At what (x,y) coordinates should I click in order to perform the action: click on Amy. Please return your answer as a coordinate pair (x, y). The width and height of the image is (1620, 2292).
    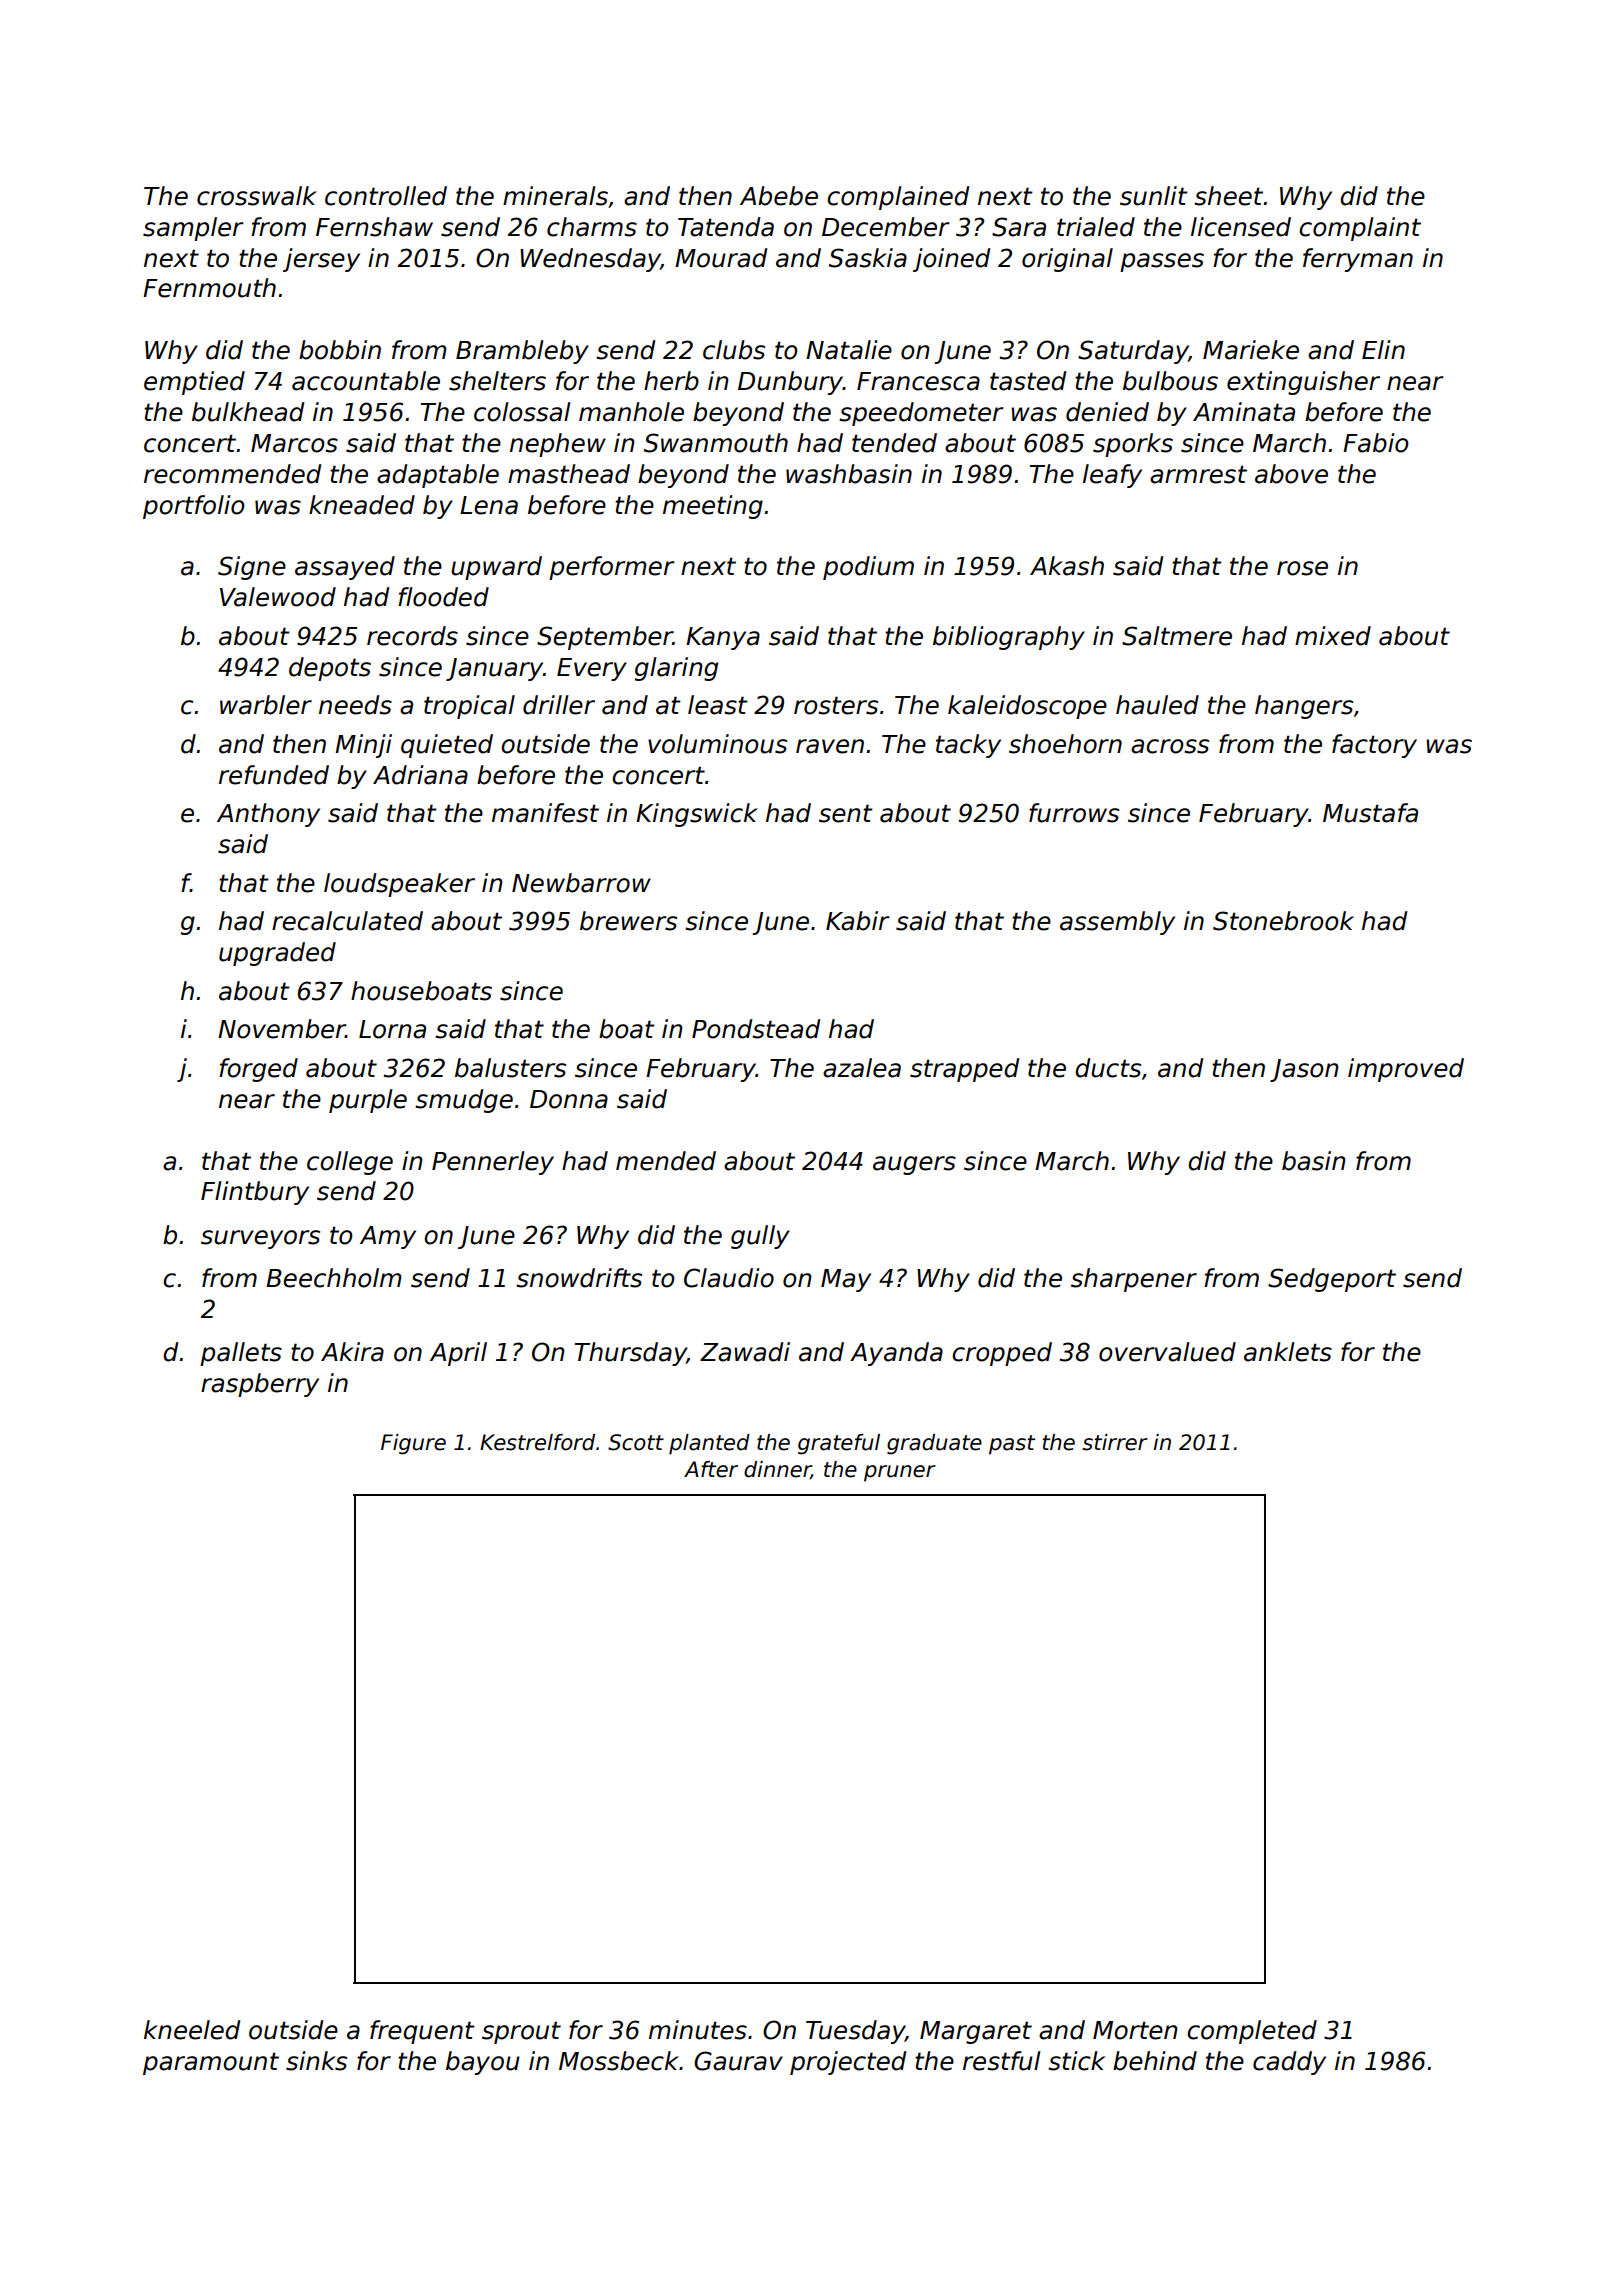
    Looking at the image, I should click on (388, 1237).
